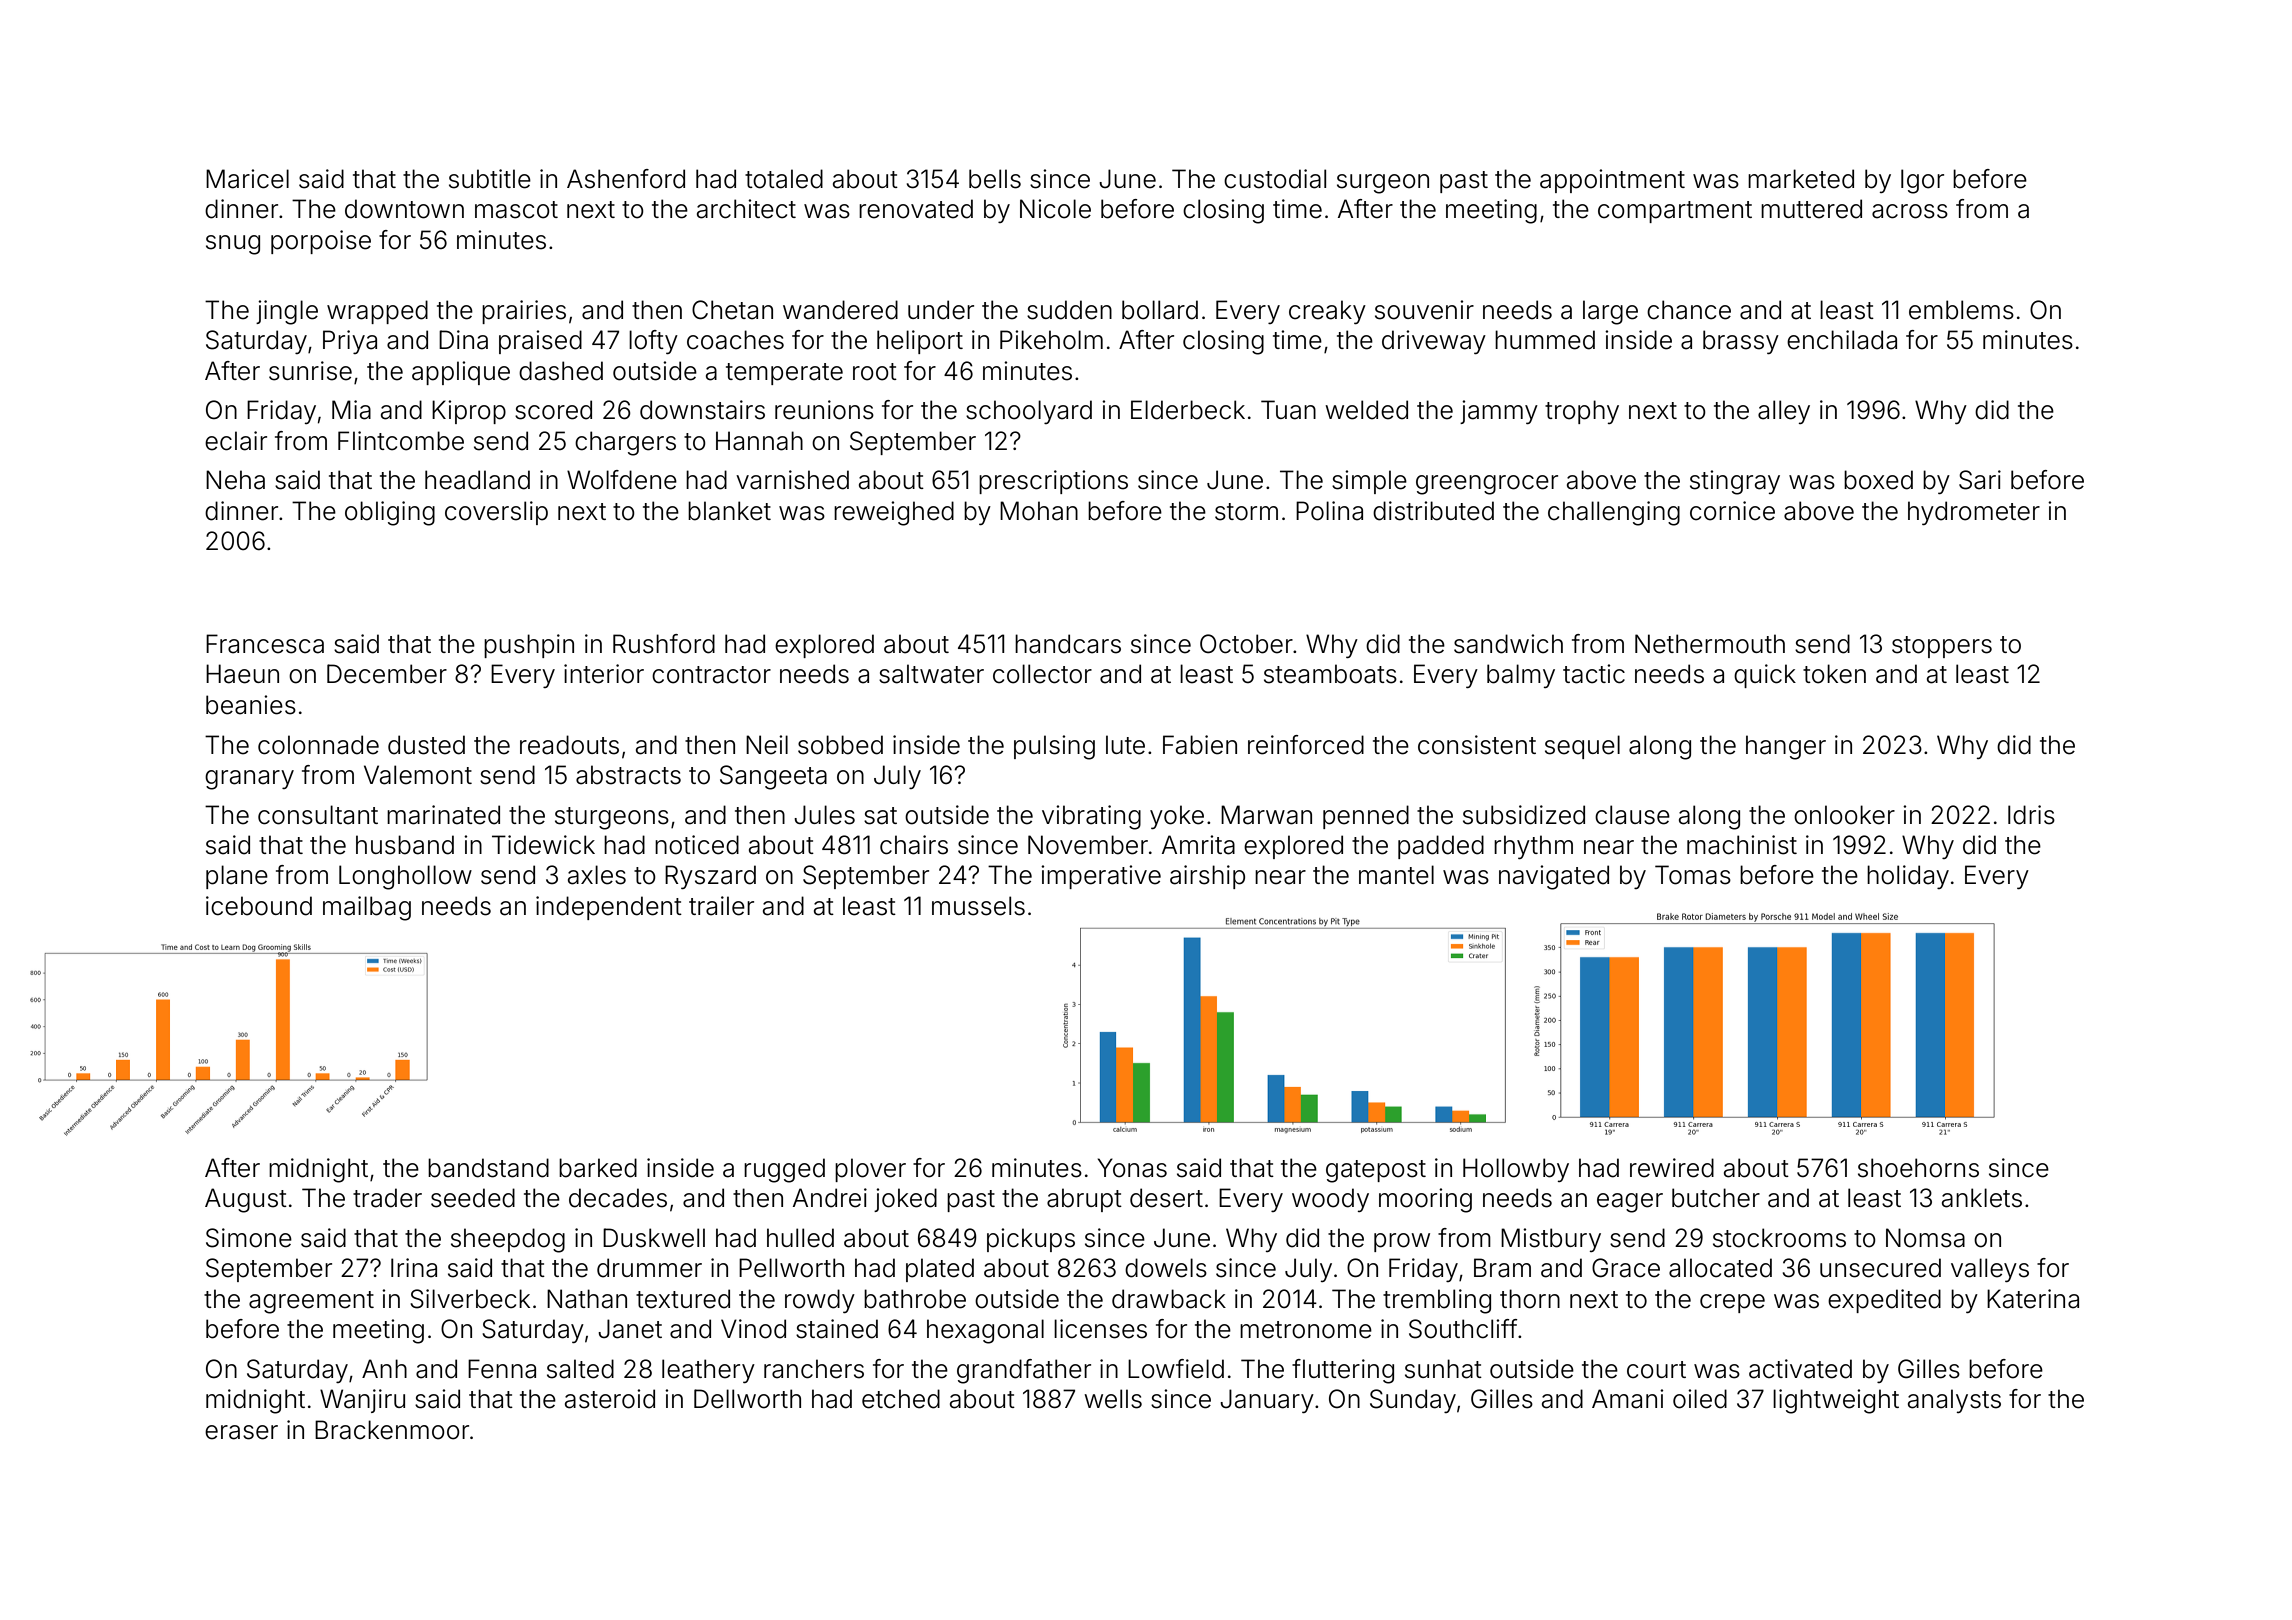  Describe the element at coordinates (598, 1168) in the page. I see `barked` at that location.
